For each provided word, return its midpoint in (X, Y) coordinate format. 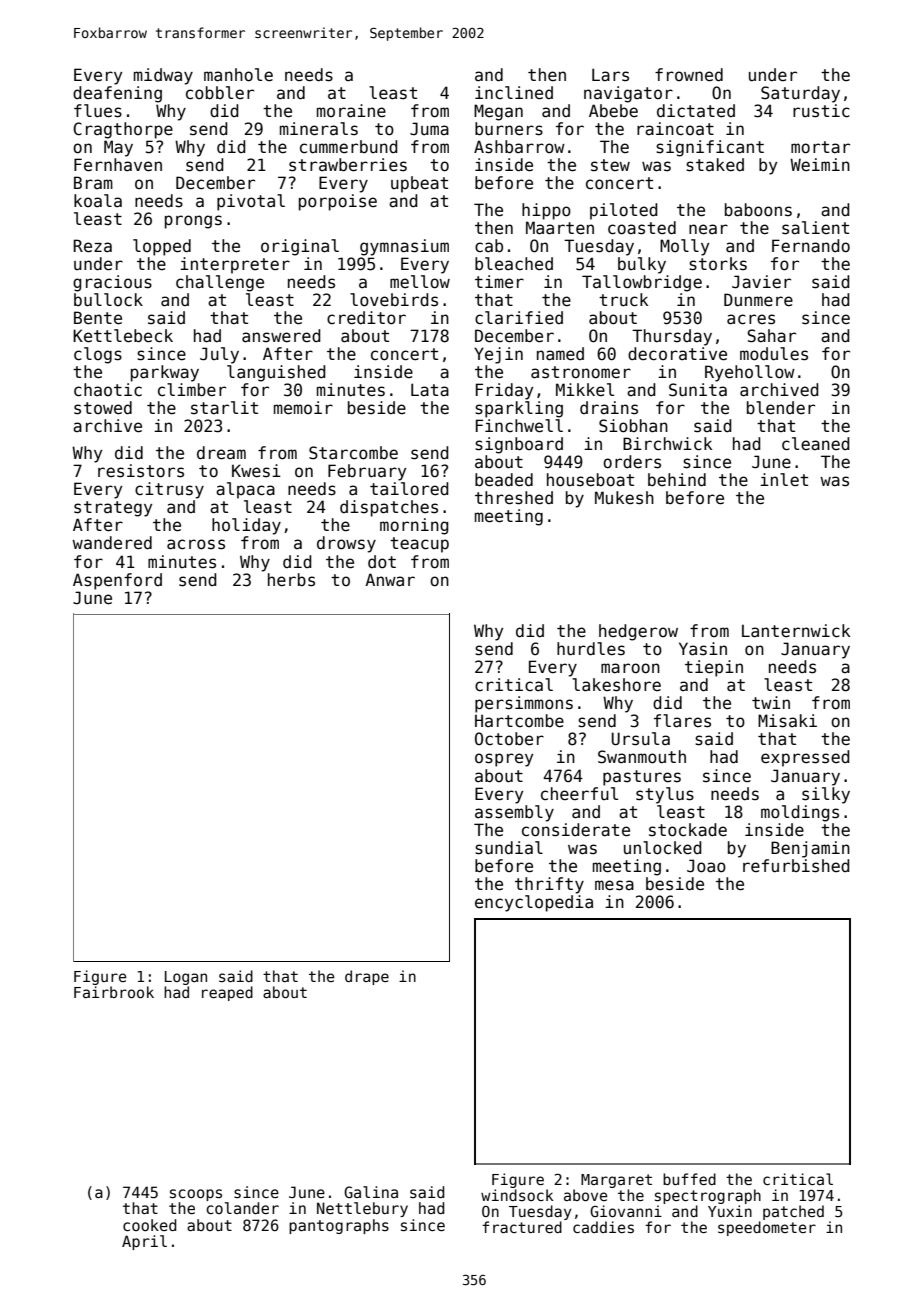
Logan (186, 978)
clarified (519, 318)
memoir (303, 408)
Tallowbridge (642, 283)
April (144, 1242)
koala (98, 200)
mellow (420, 282)
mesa (614, 885)
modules (774, 354)
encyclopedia (534, 903)
